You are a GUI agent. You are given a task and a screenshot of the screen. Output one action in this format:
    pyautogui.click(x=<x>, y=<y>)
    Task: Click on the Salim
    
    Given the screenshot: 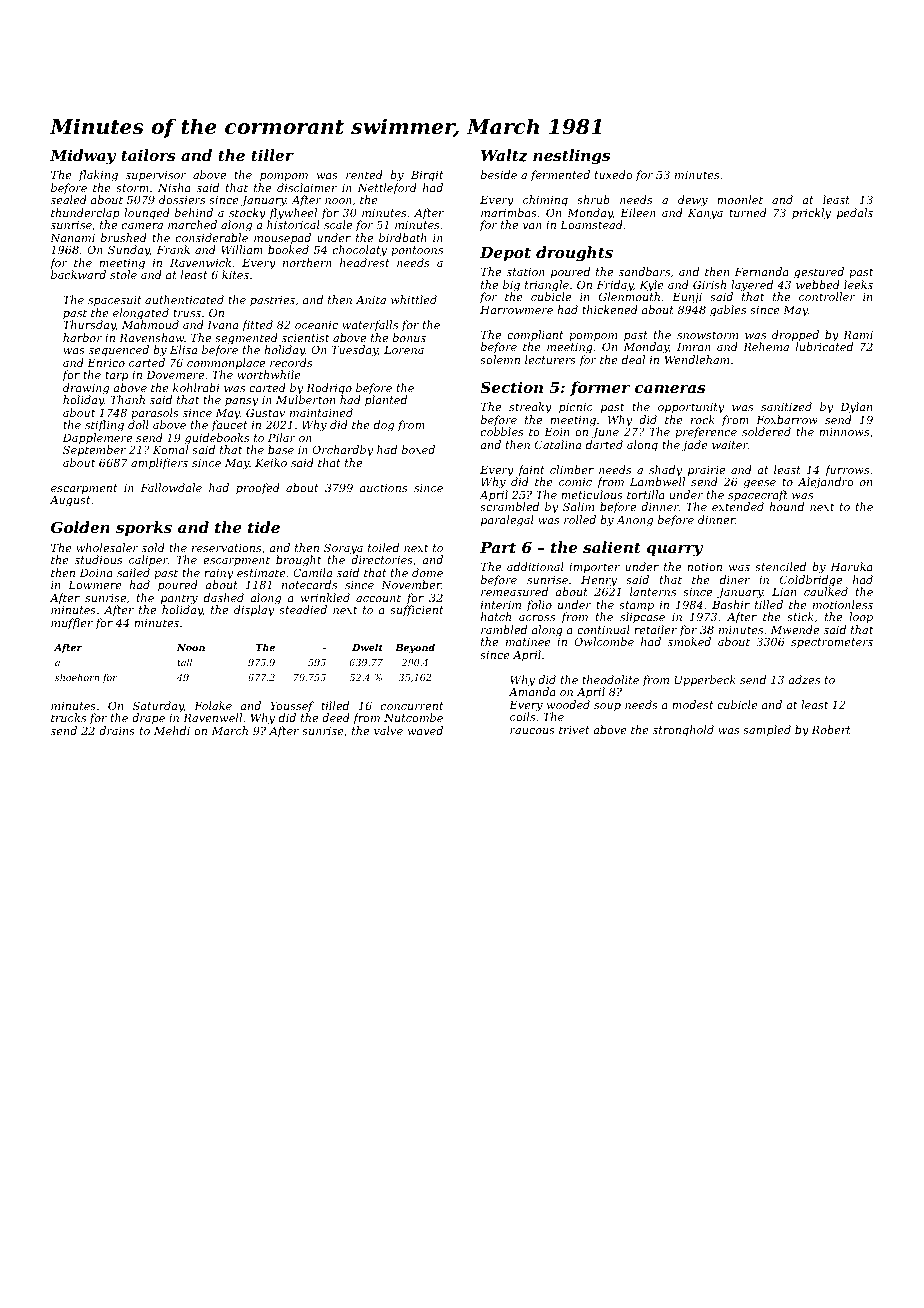 What is the action you would take?
    pyautogui.click(x=578, y=506)
